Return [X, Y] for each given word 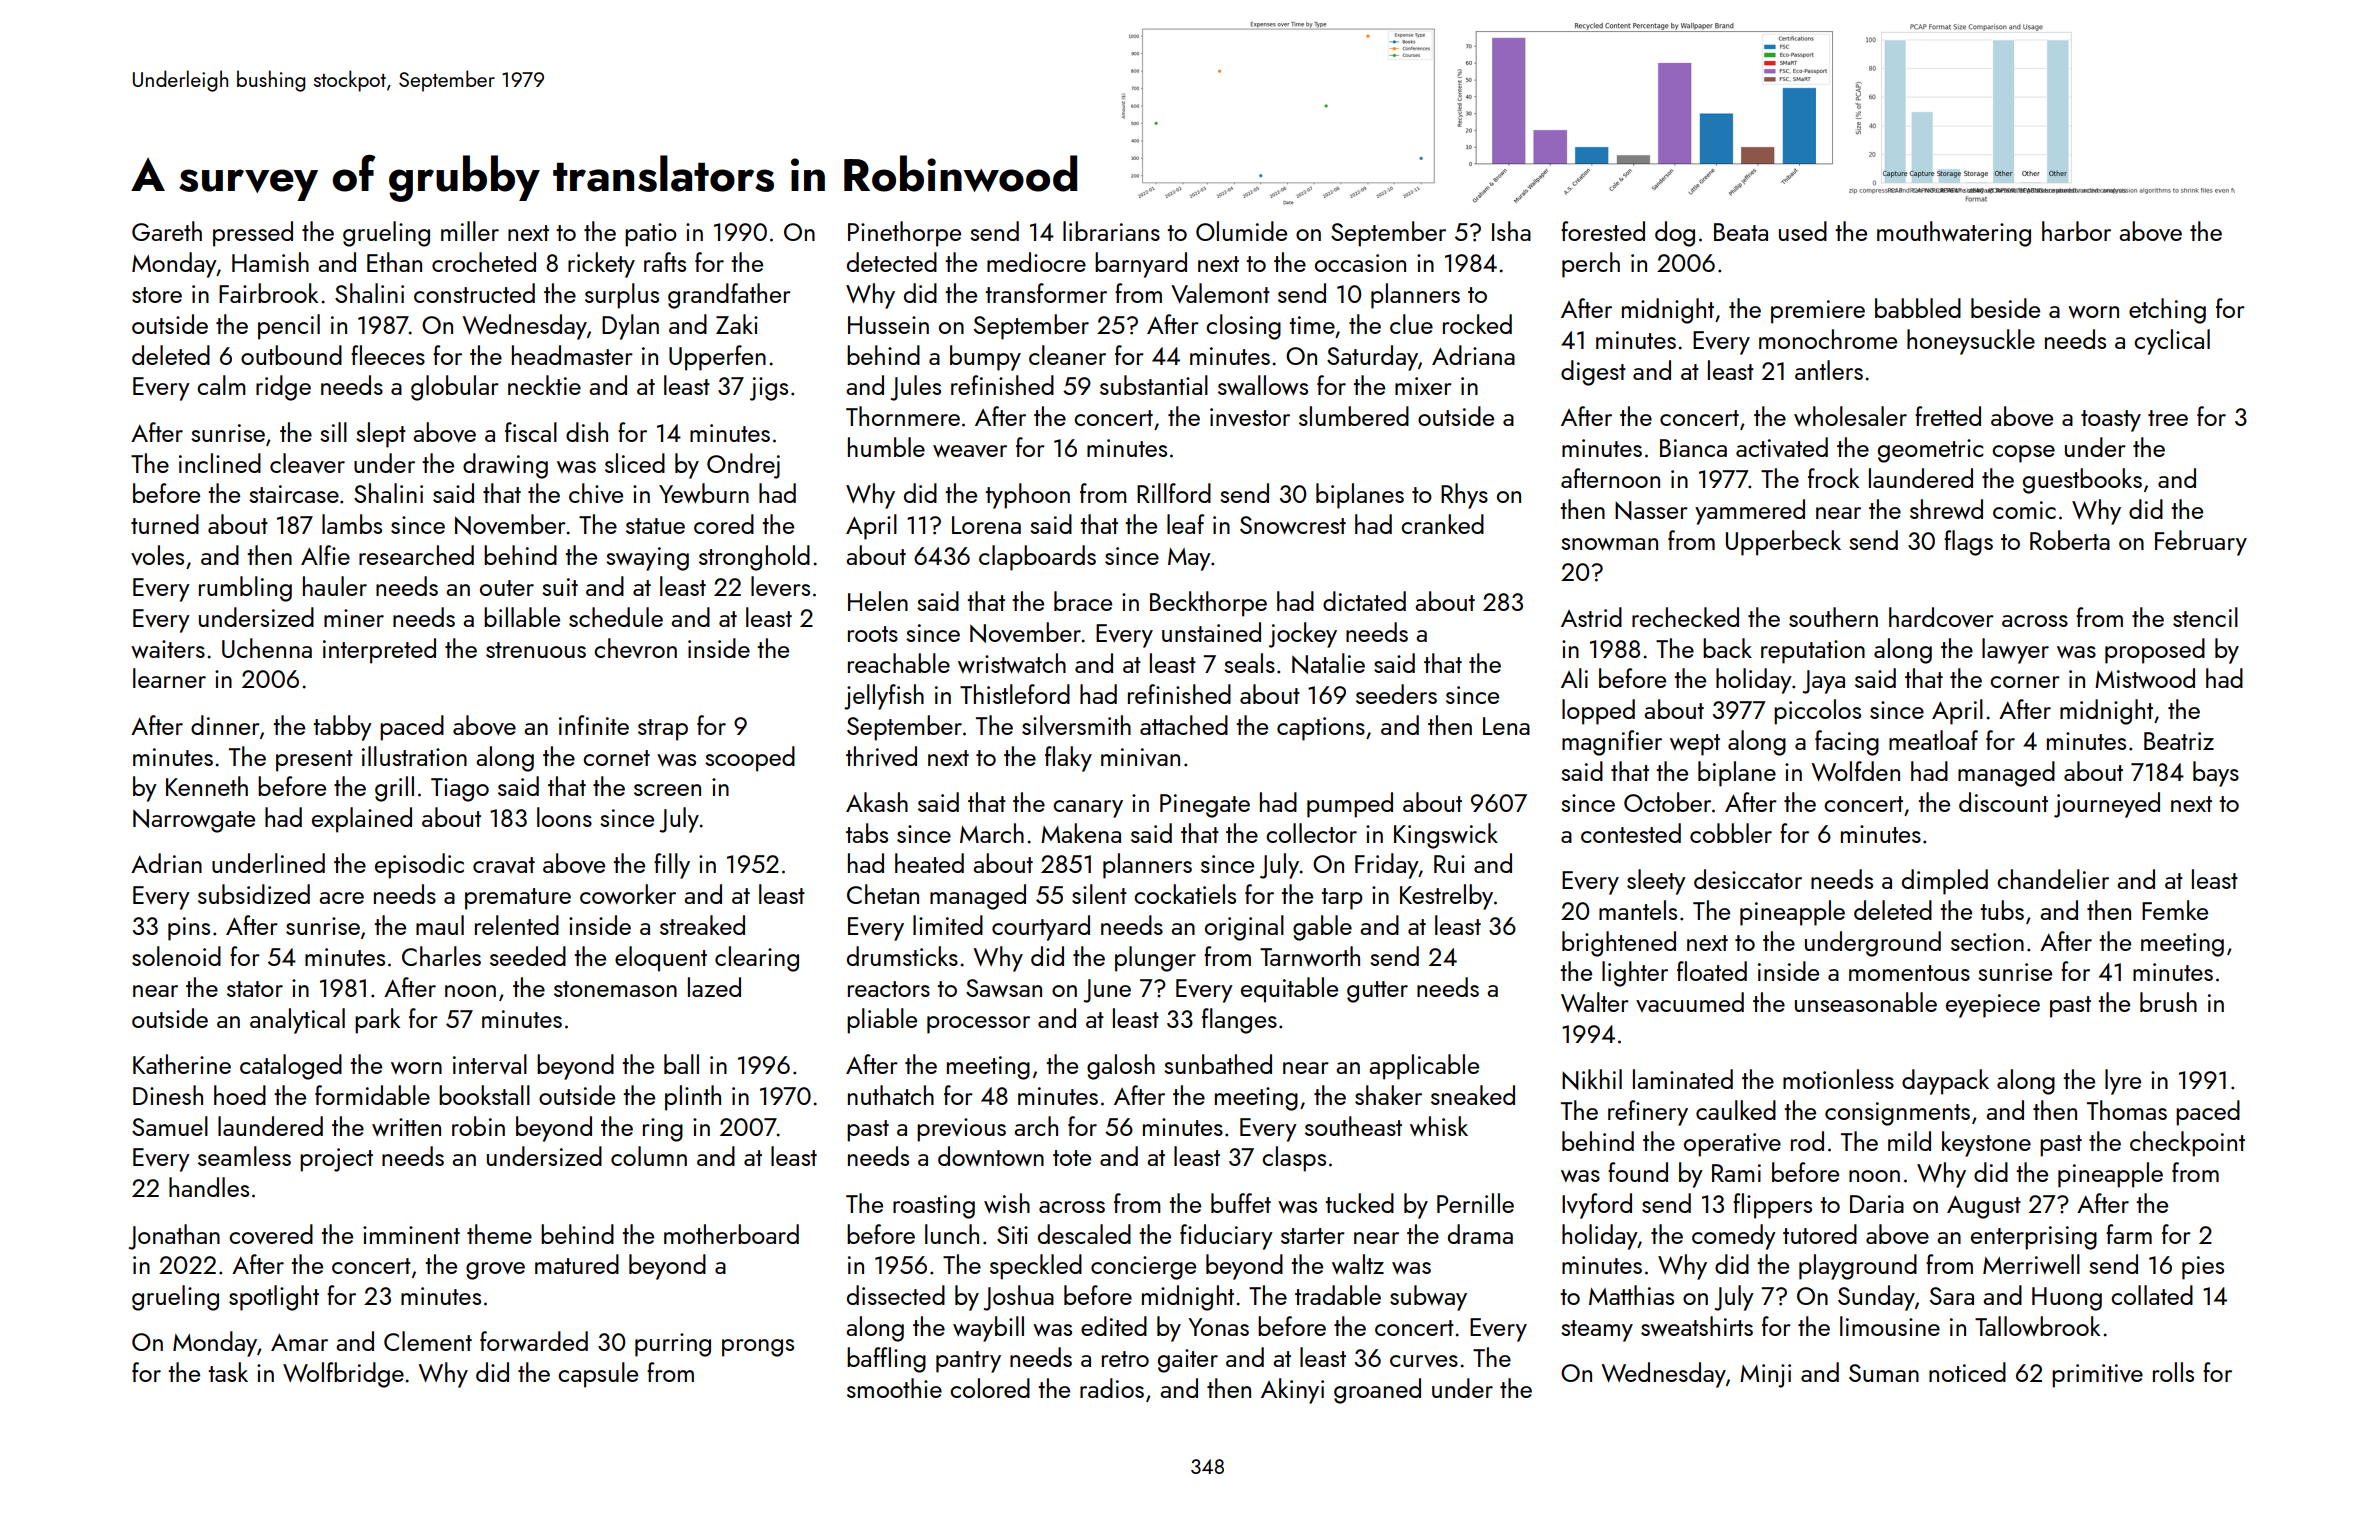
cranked [1442, 524]
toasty [2111, 421]
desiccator [1748, 879]
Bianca [1693, 448]
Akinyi [1292, 1391]
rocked [1477, 324]
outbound [291, 355]
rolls [2173, 1372]
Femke [2175, 910]
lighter [1635, 974]
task [228, 1372]
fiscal [531, 432]
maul [440, 925]
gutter [1377, 992]
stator [255, 989]
